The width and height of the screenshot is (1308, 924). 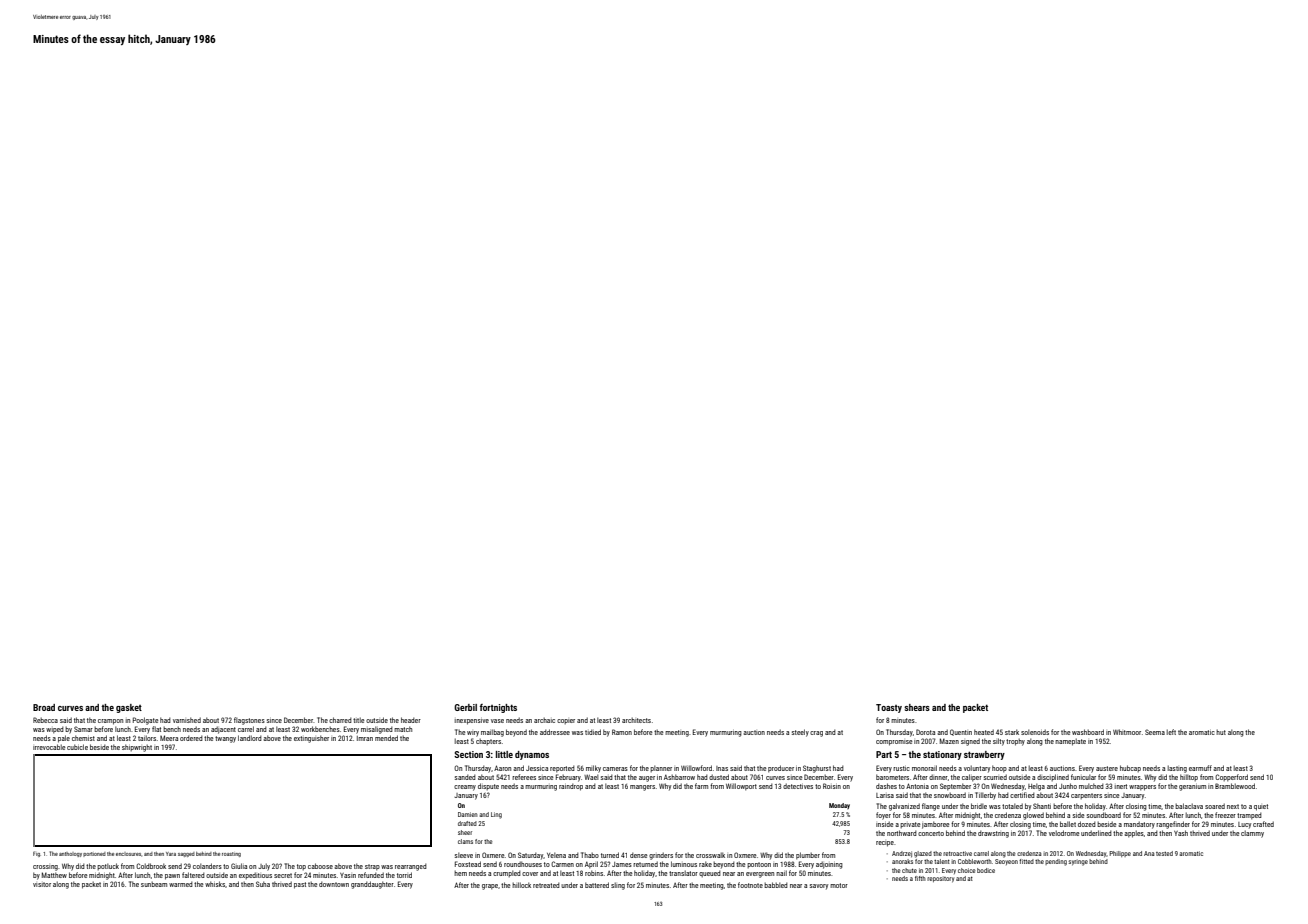 What do you see at coordinates (465, 788) in the screenshot?
I see `creamy` at bounding box center [465, 788].
